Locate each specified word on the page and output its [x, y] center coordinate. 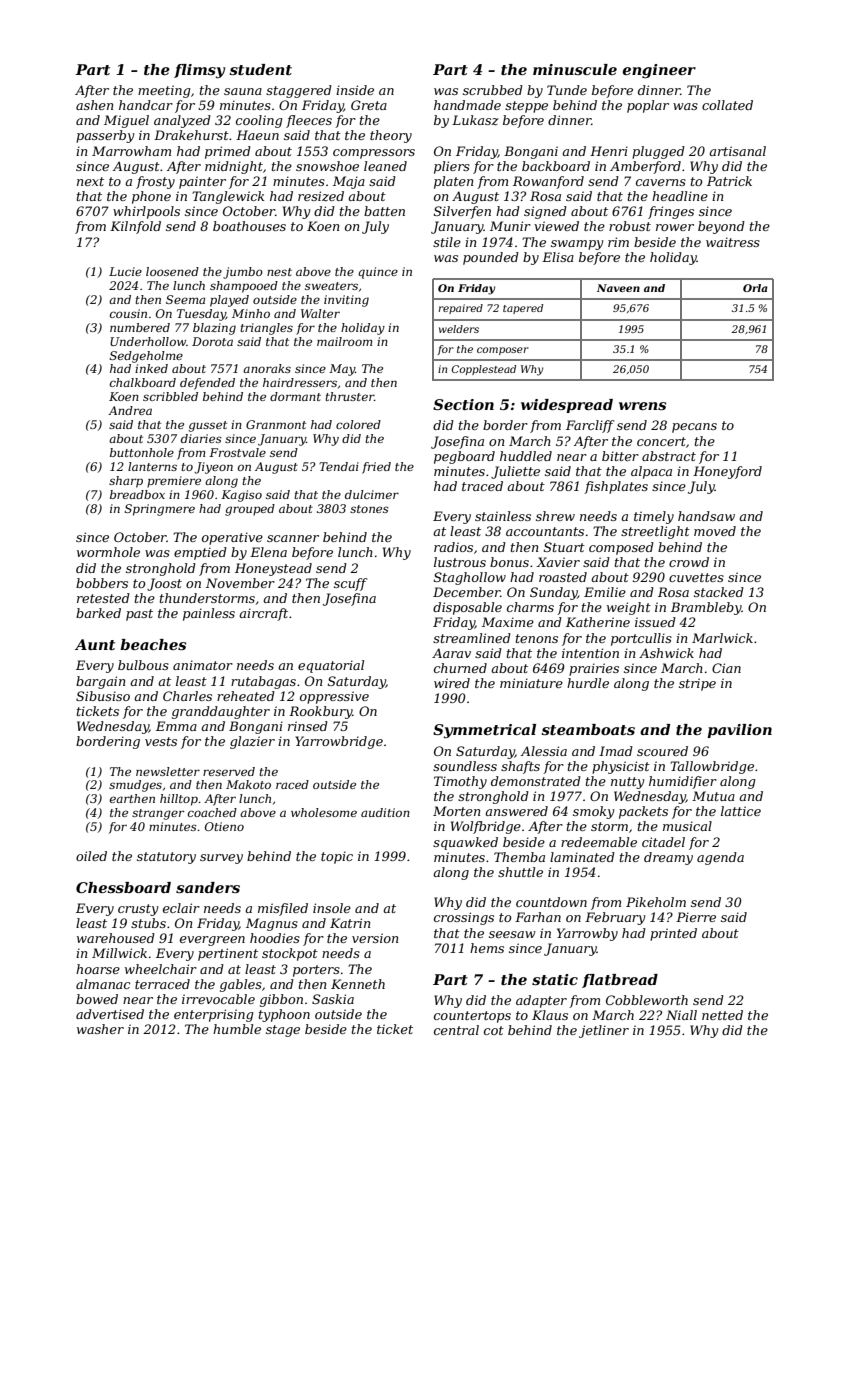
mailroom [344, 341]
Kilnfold [135, 227]
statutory [166, 858]
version [375, 938]
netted [722, 1015]
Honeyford [727, 472]
